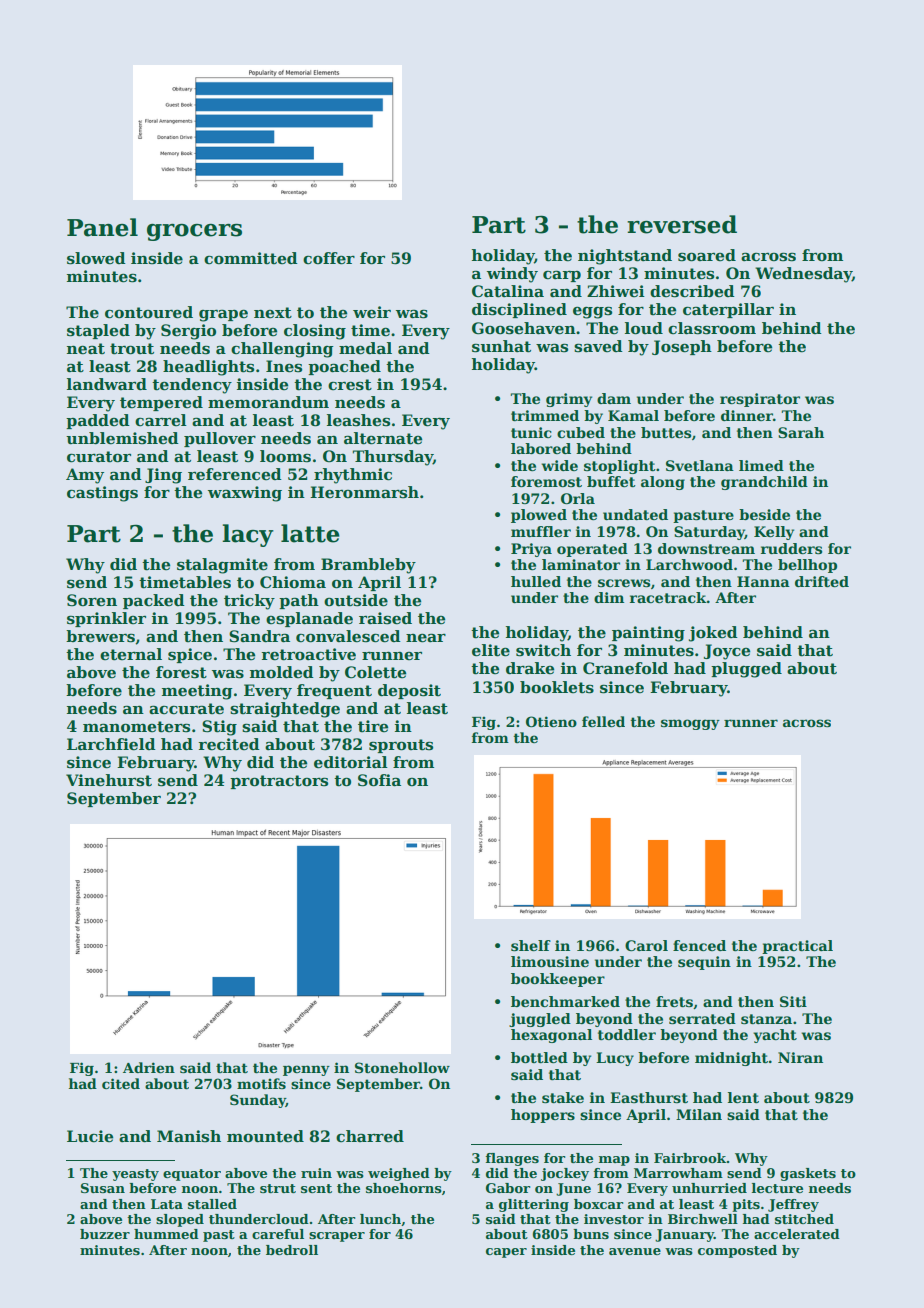 The width and height of the screenshot is (924, 1308). What do you see at coordinates (543, 1116) in the screenshot?
I see `hoppers` at bounding box center [543, 1116].
